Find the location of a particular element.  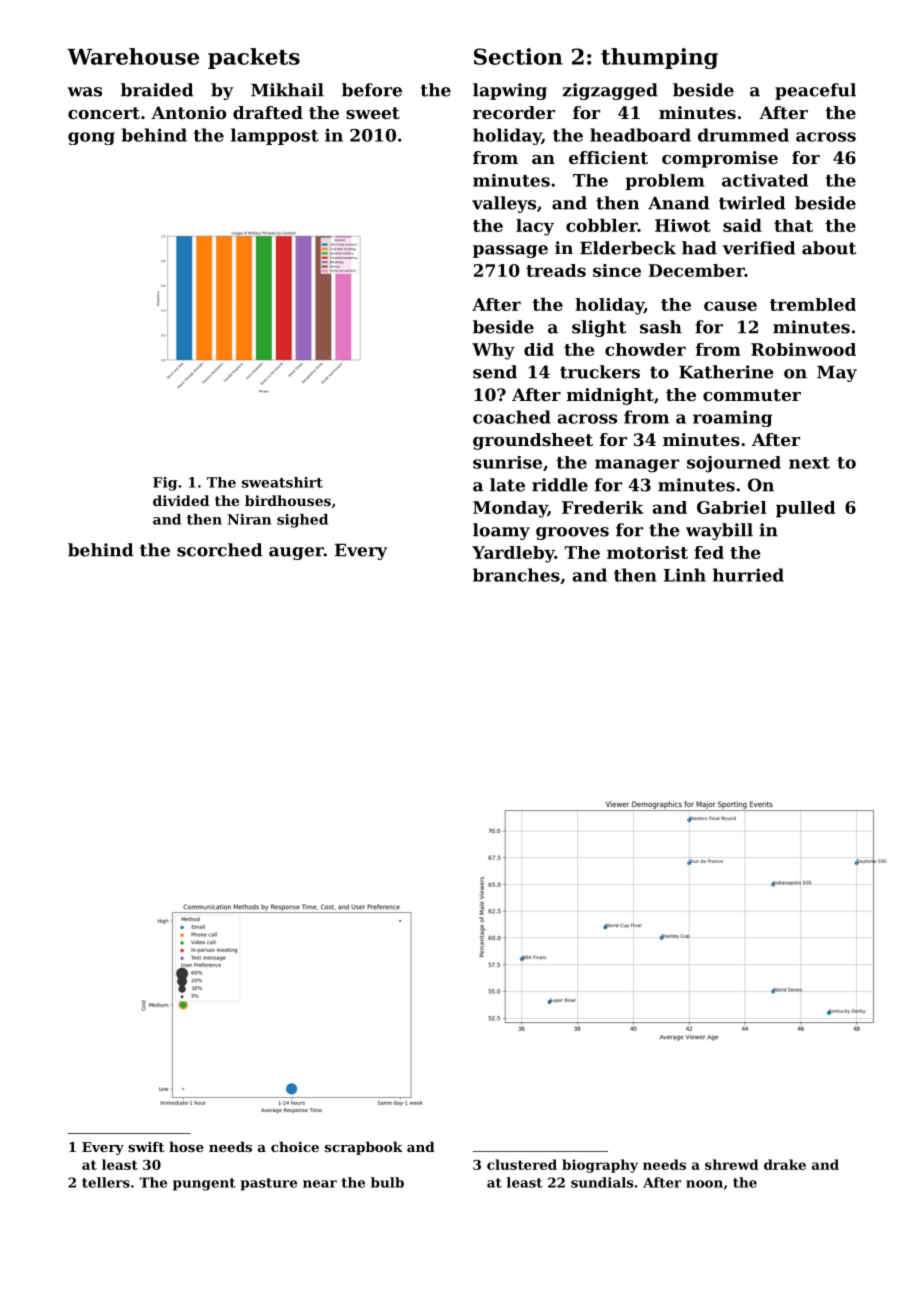

Antonio is located at coordinates (188, 112).
